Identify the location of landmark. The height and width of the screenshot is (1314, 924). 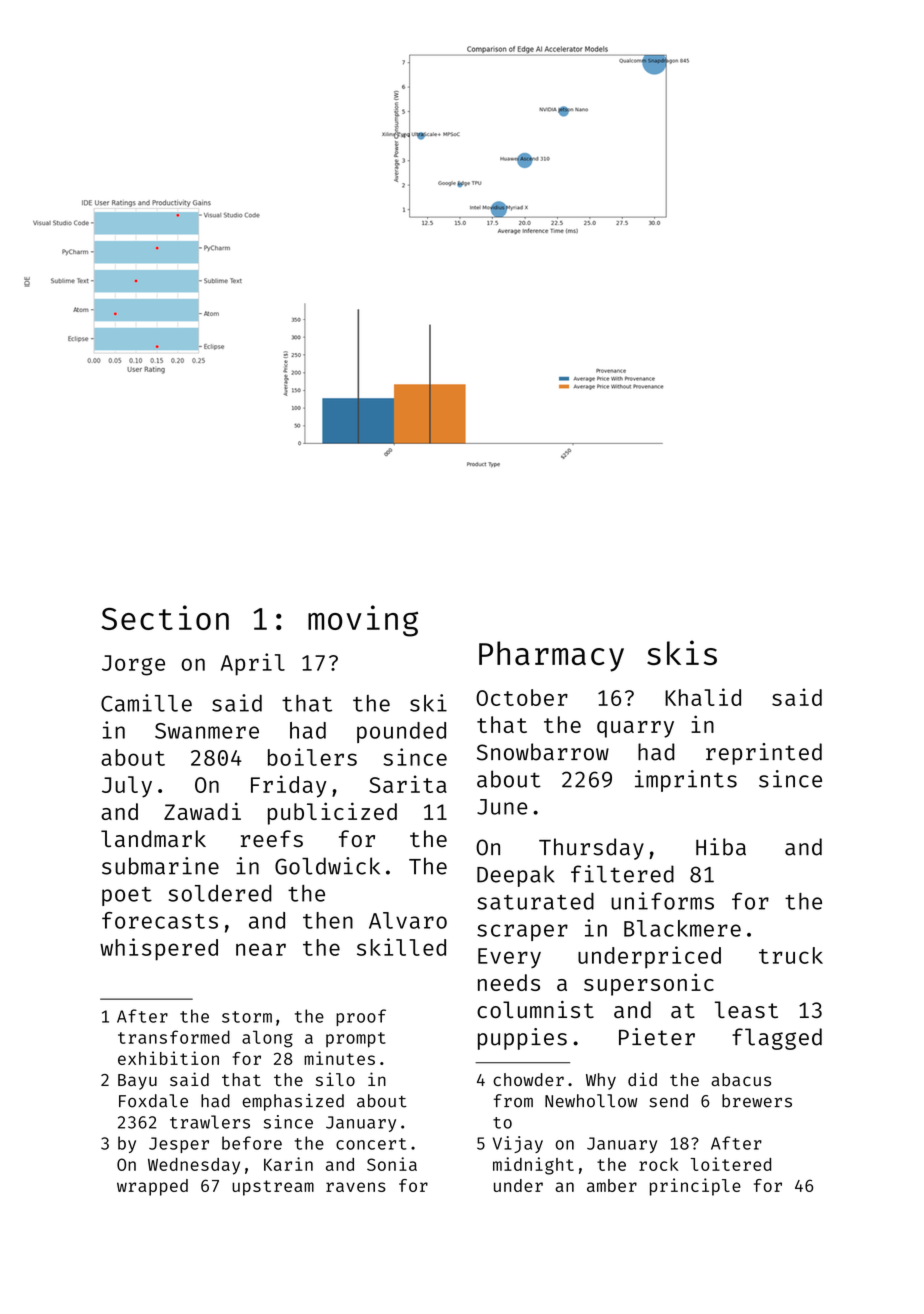
(153, 839).
